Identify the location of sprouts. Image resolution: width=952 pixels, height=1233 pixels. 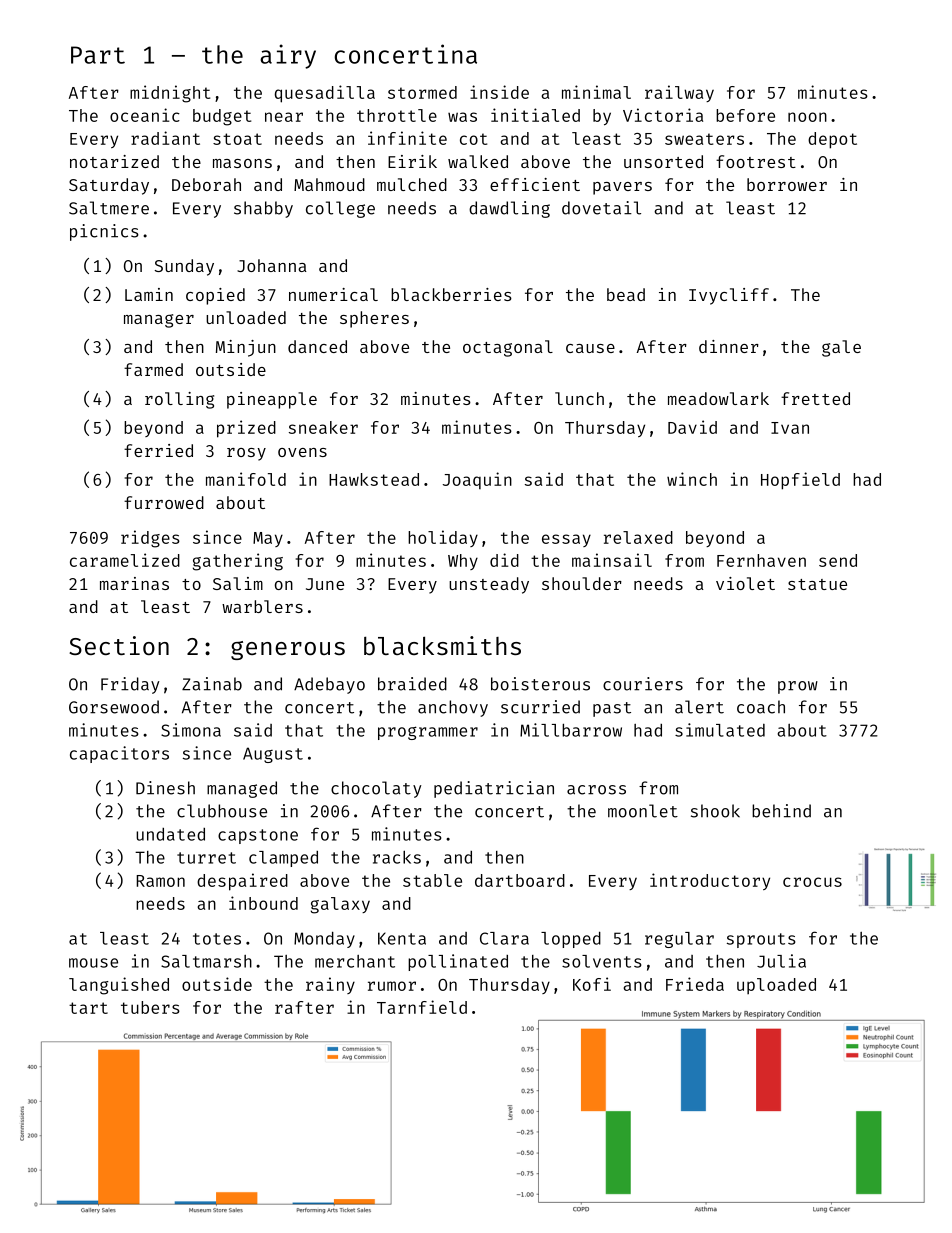
(761, 940).
